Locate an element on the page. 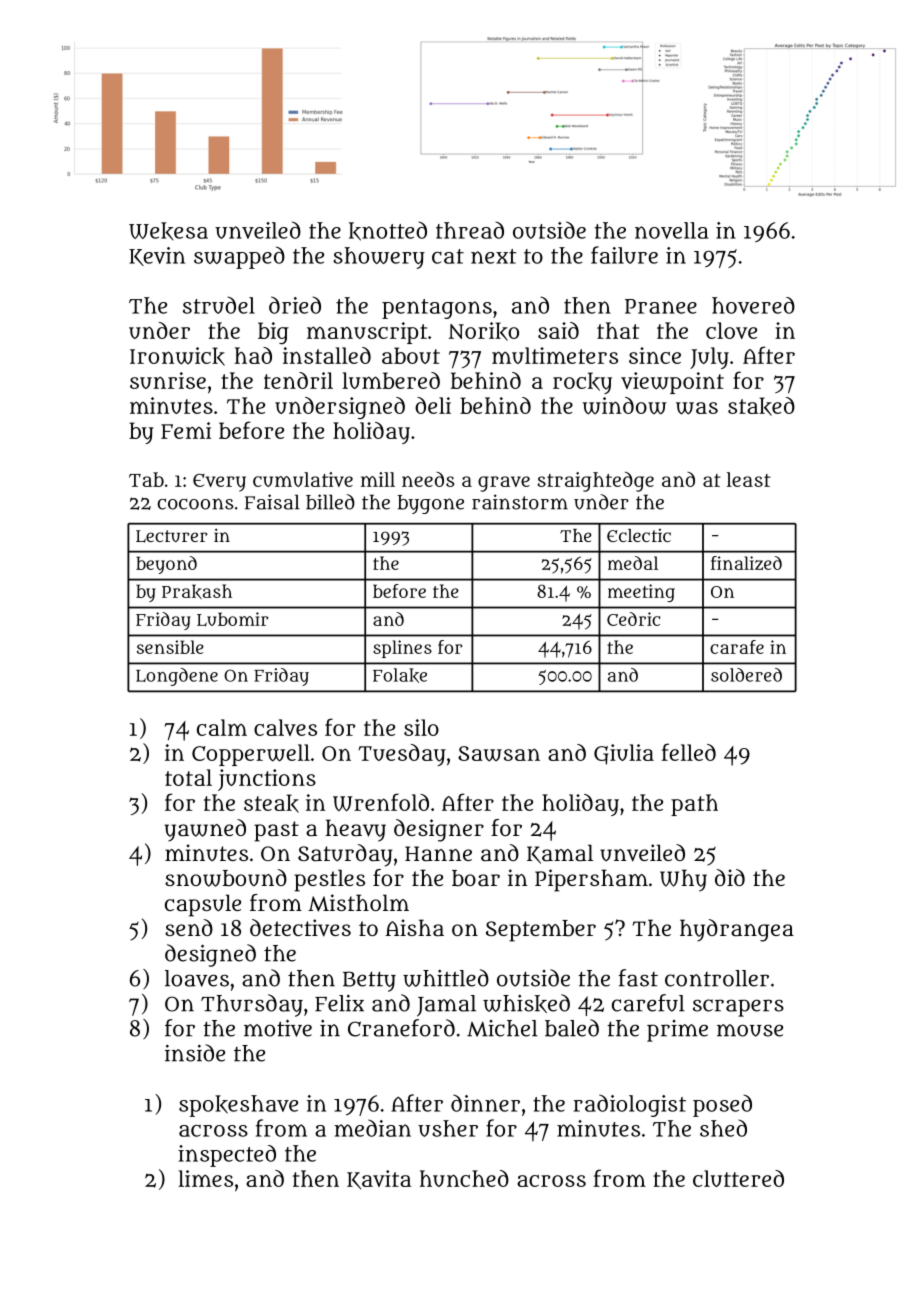  window is located at coordinates (625, 406).
